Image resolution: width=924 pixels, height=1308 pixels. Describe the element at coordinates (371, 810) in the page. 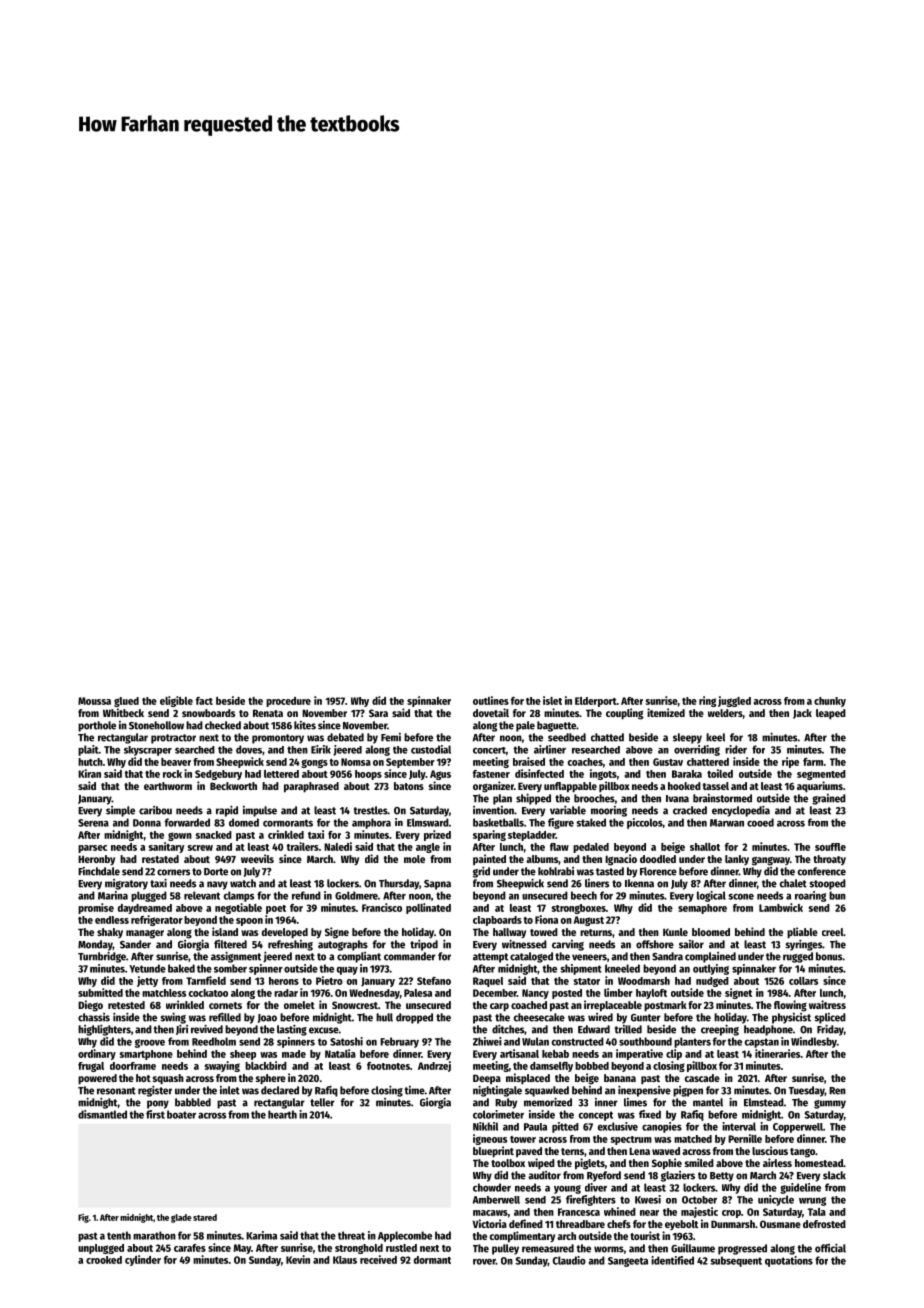

I see `trestles` at that location.
